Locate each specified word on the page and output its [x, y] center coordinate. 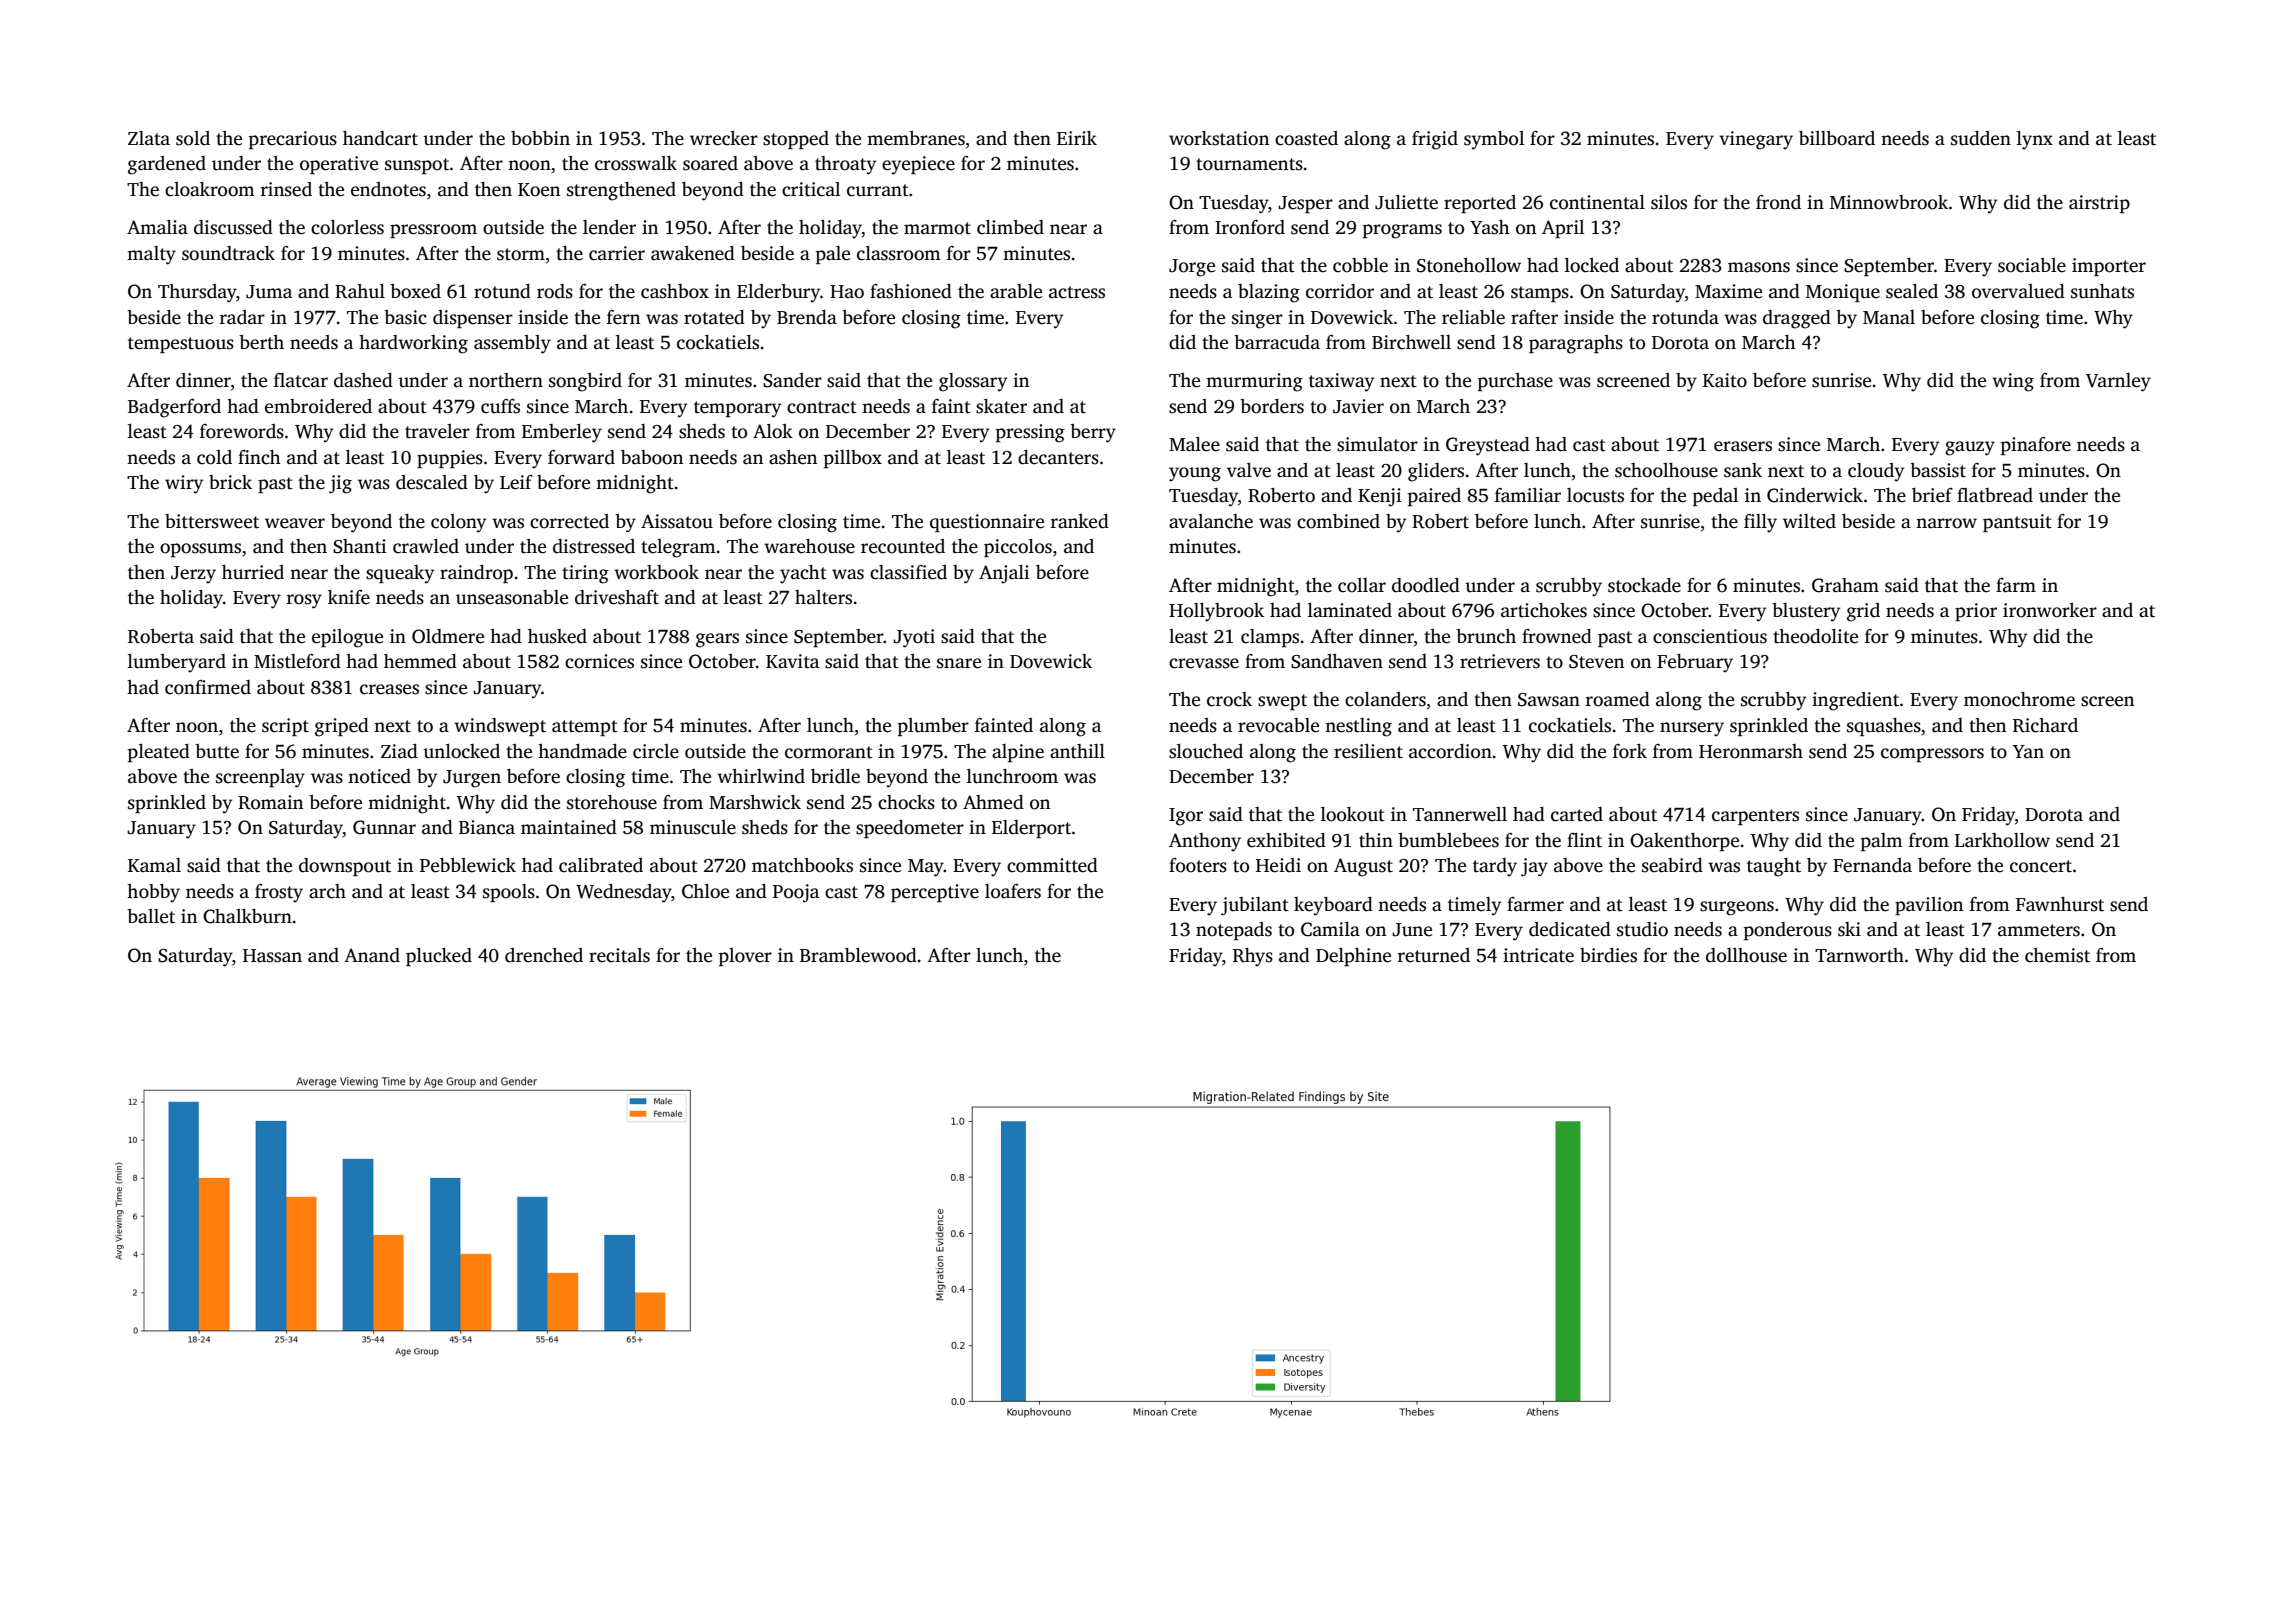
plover [745, 957]
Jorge [1192, 268]
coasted [1306, 138]
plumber [933, 727]
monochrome [2019, 699]
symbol [1494, 140]
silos [1669, 202]
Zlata [149, 138]
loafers [1013, 891]
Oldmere [448, 636]
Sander [792, 380]
